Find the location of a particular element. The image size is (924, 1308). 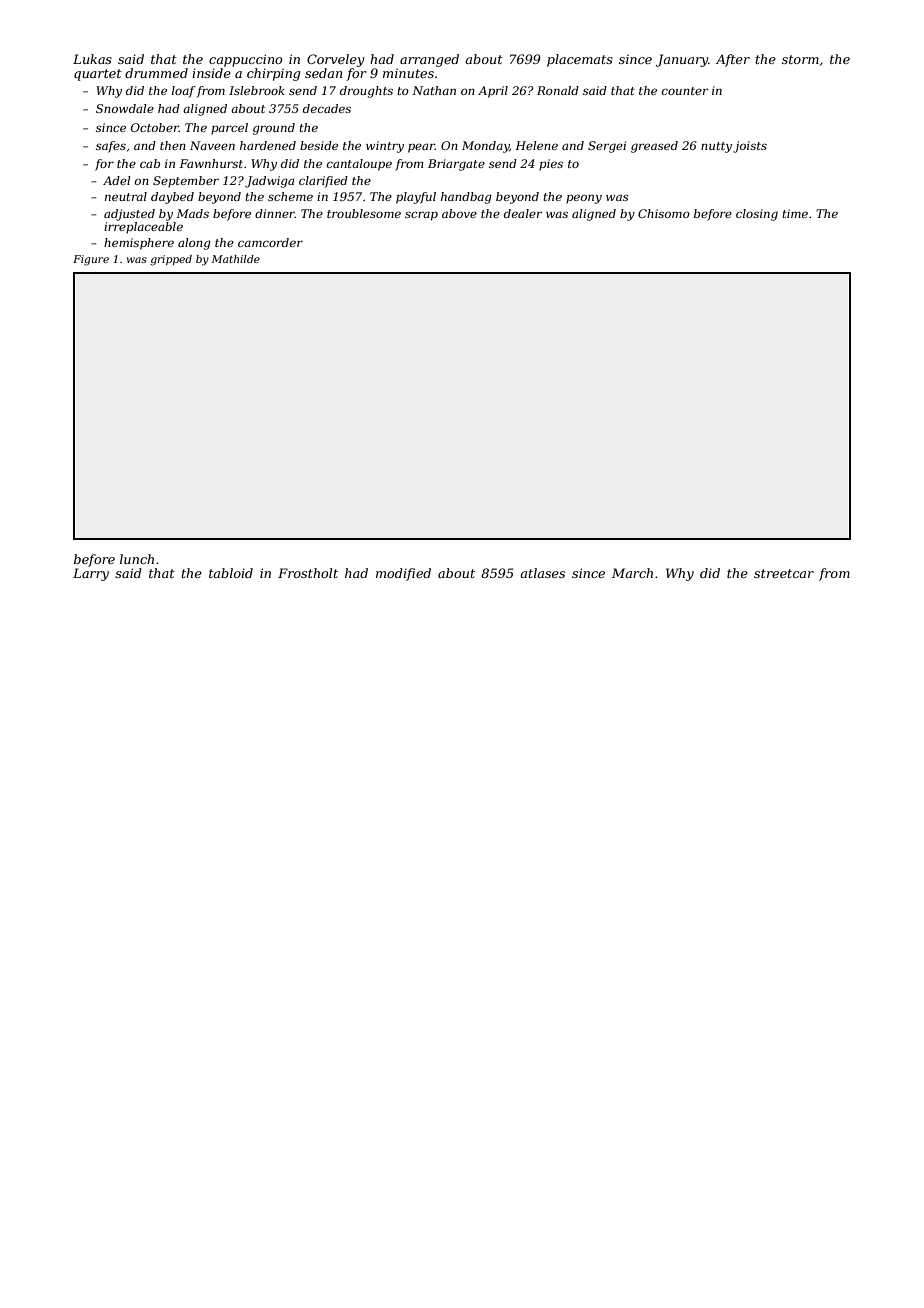

Figure is located at coordinates (91, 260).
